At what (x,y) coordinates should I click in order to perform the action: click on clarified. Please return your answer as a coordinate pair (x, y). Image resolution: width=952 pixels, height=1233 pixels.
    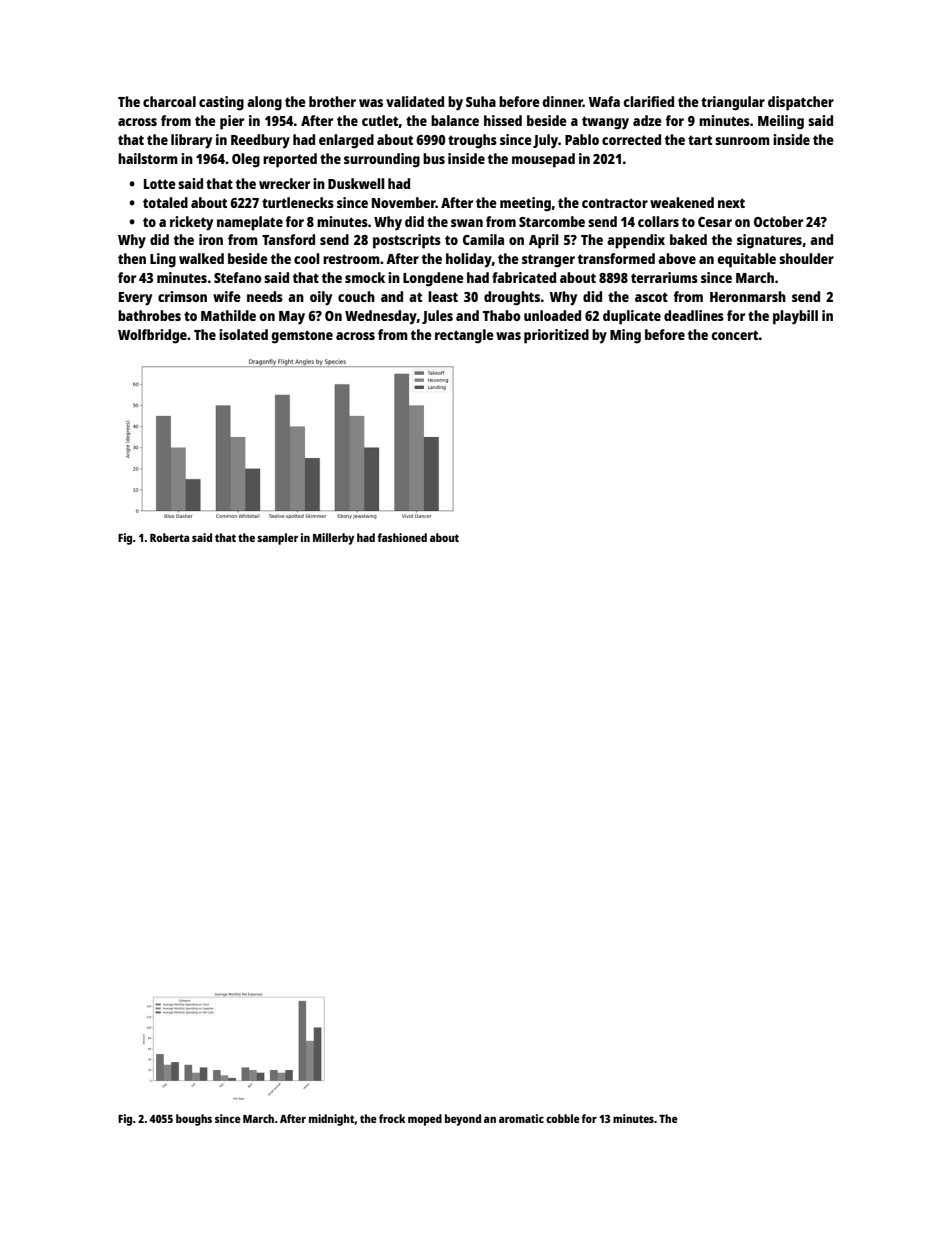
    Looking at the image, I should click on (648, 101).
